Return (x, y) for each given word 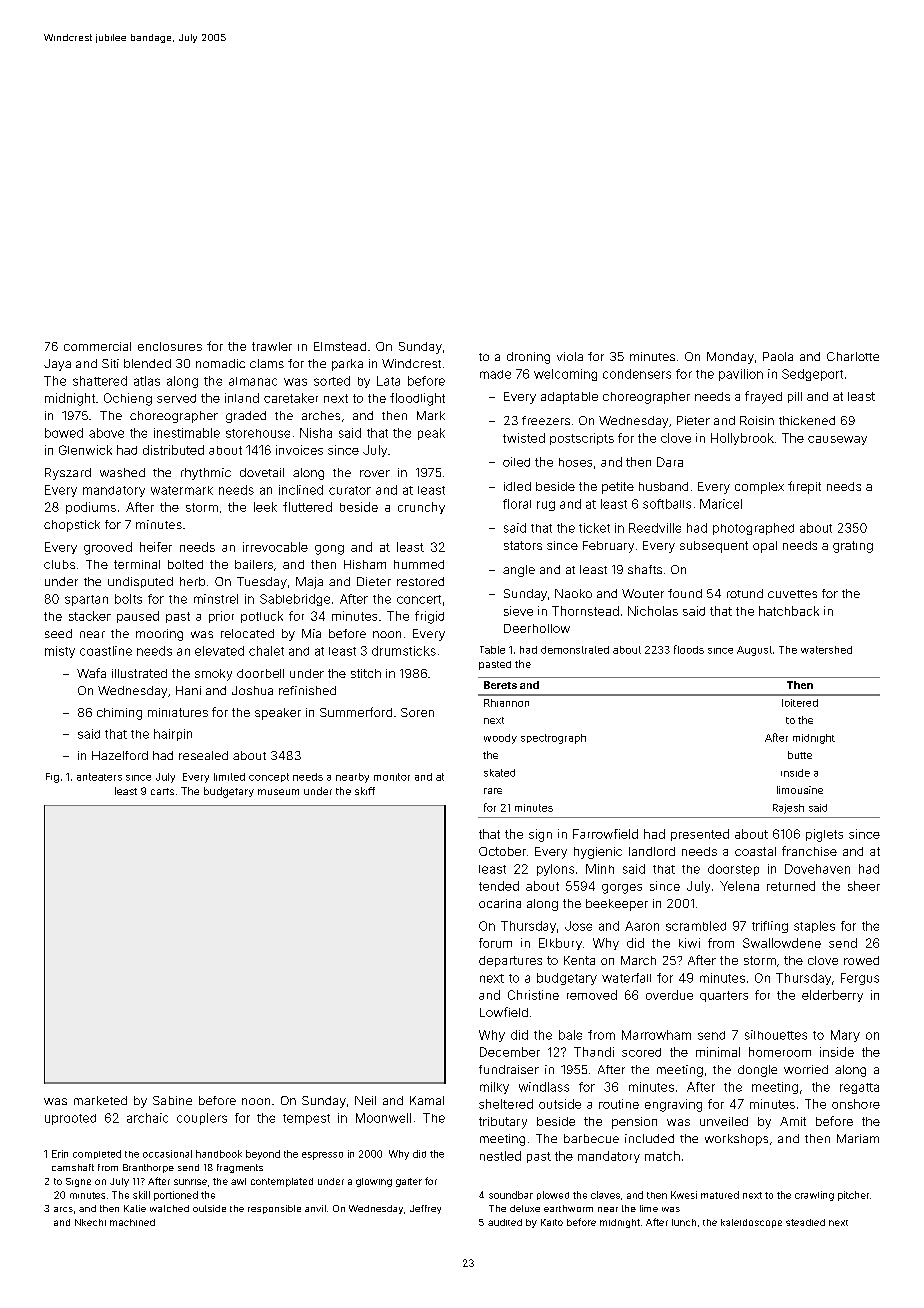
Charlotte (853, 356)
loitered (800, 703)
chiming (119, 714)
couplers (202, 1119)
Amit (793, 1121)
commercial (97, 346)
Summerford (356, 712)
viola (570, 356)
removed (592, 995)
